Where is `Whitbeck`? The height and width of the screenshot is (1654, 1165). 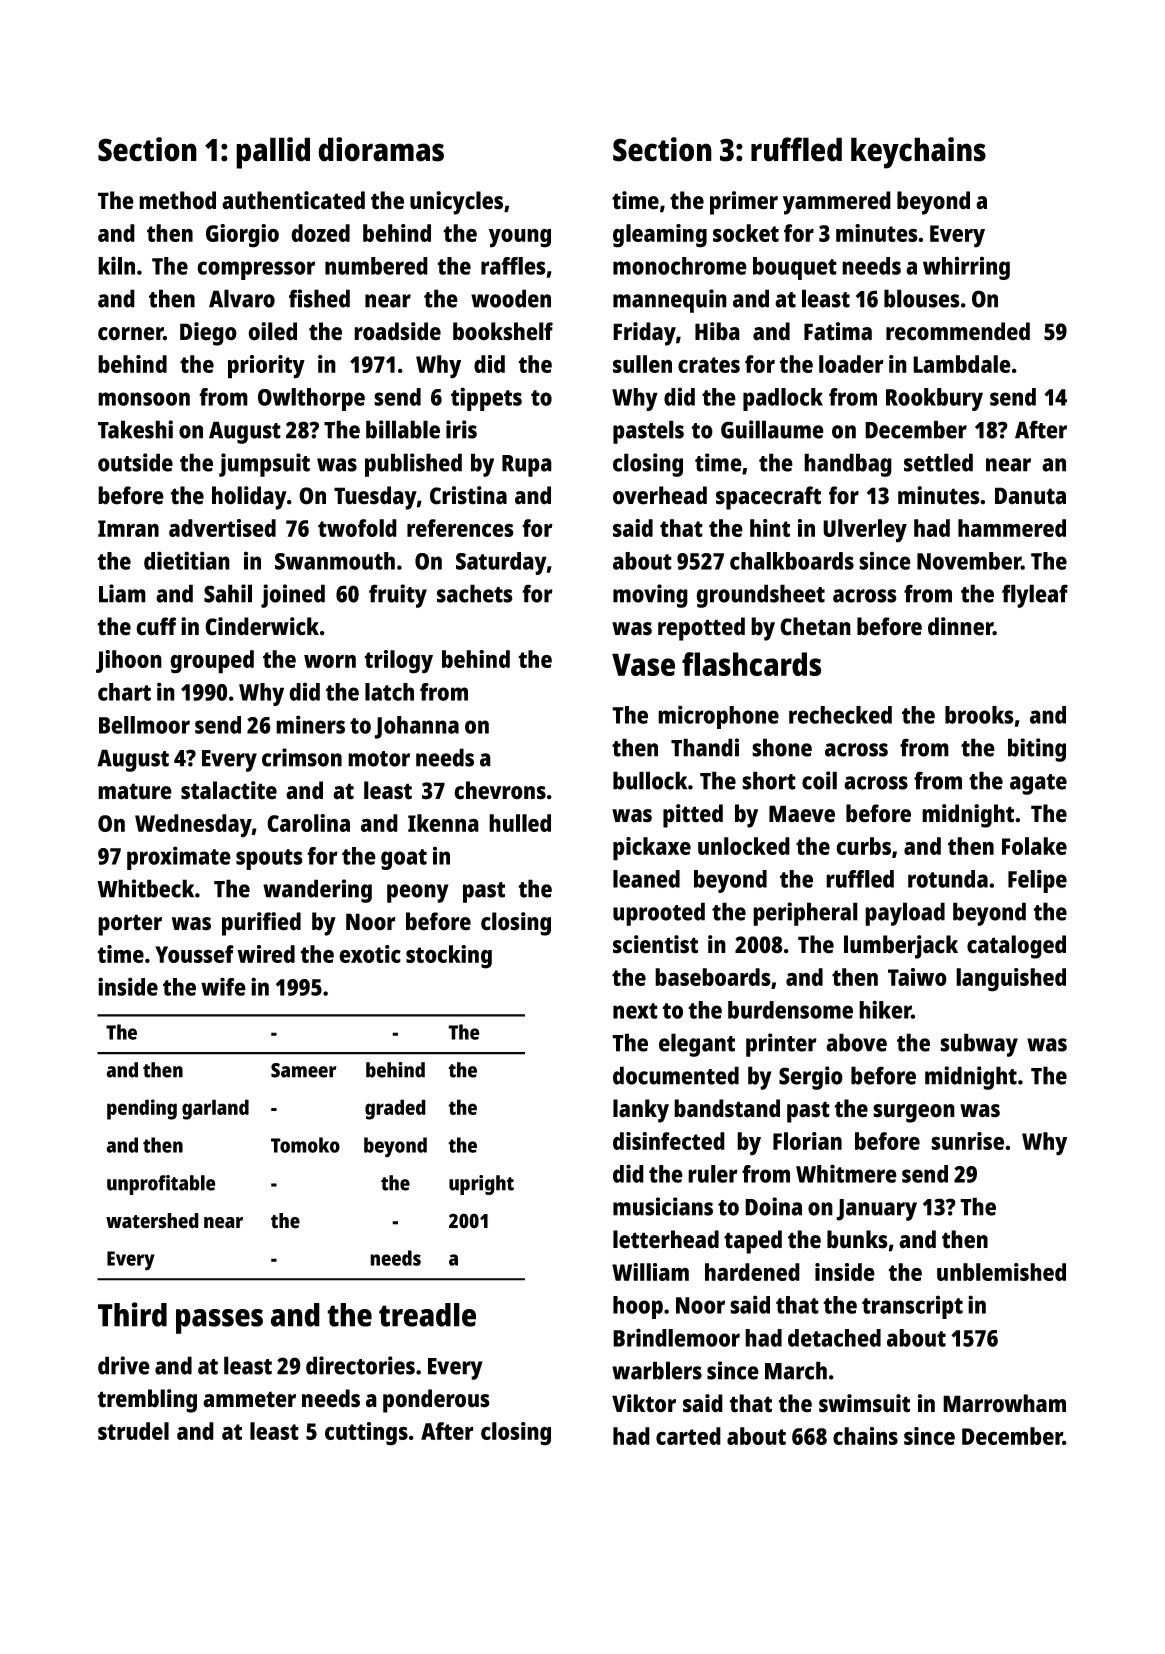 Whitbeck is located at coordinates (145, 888).
